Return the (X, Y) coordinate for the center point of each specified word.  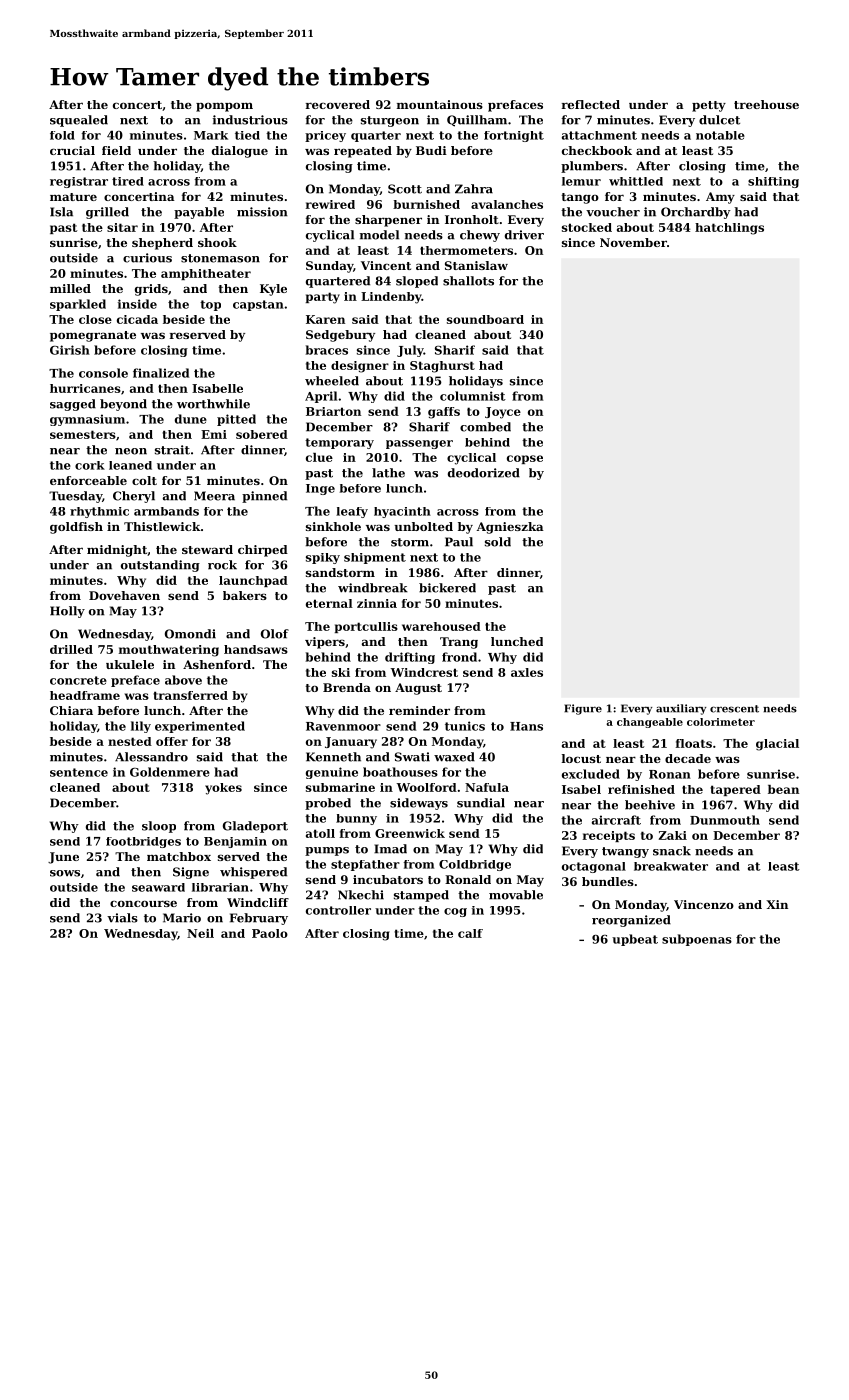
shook (217, 242)
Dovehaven (124, 595)
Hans (526, 726)
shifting (773, 182)
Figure (583, 709)
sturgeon (390, 121)
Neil (200, 933)
